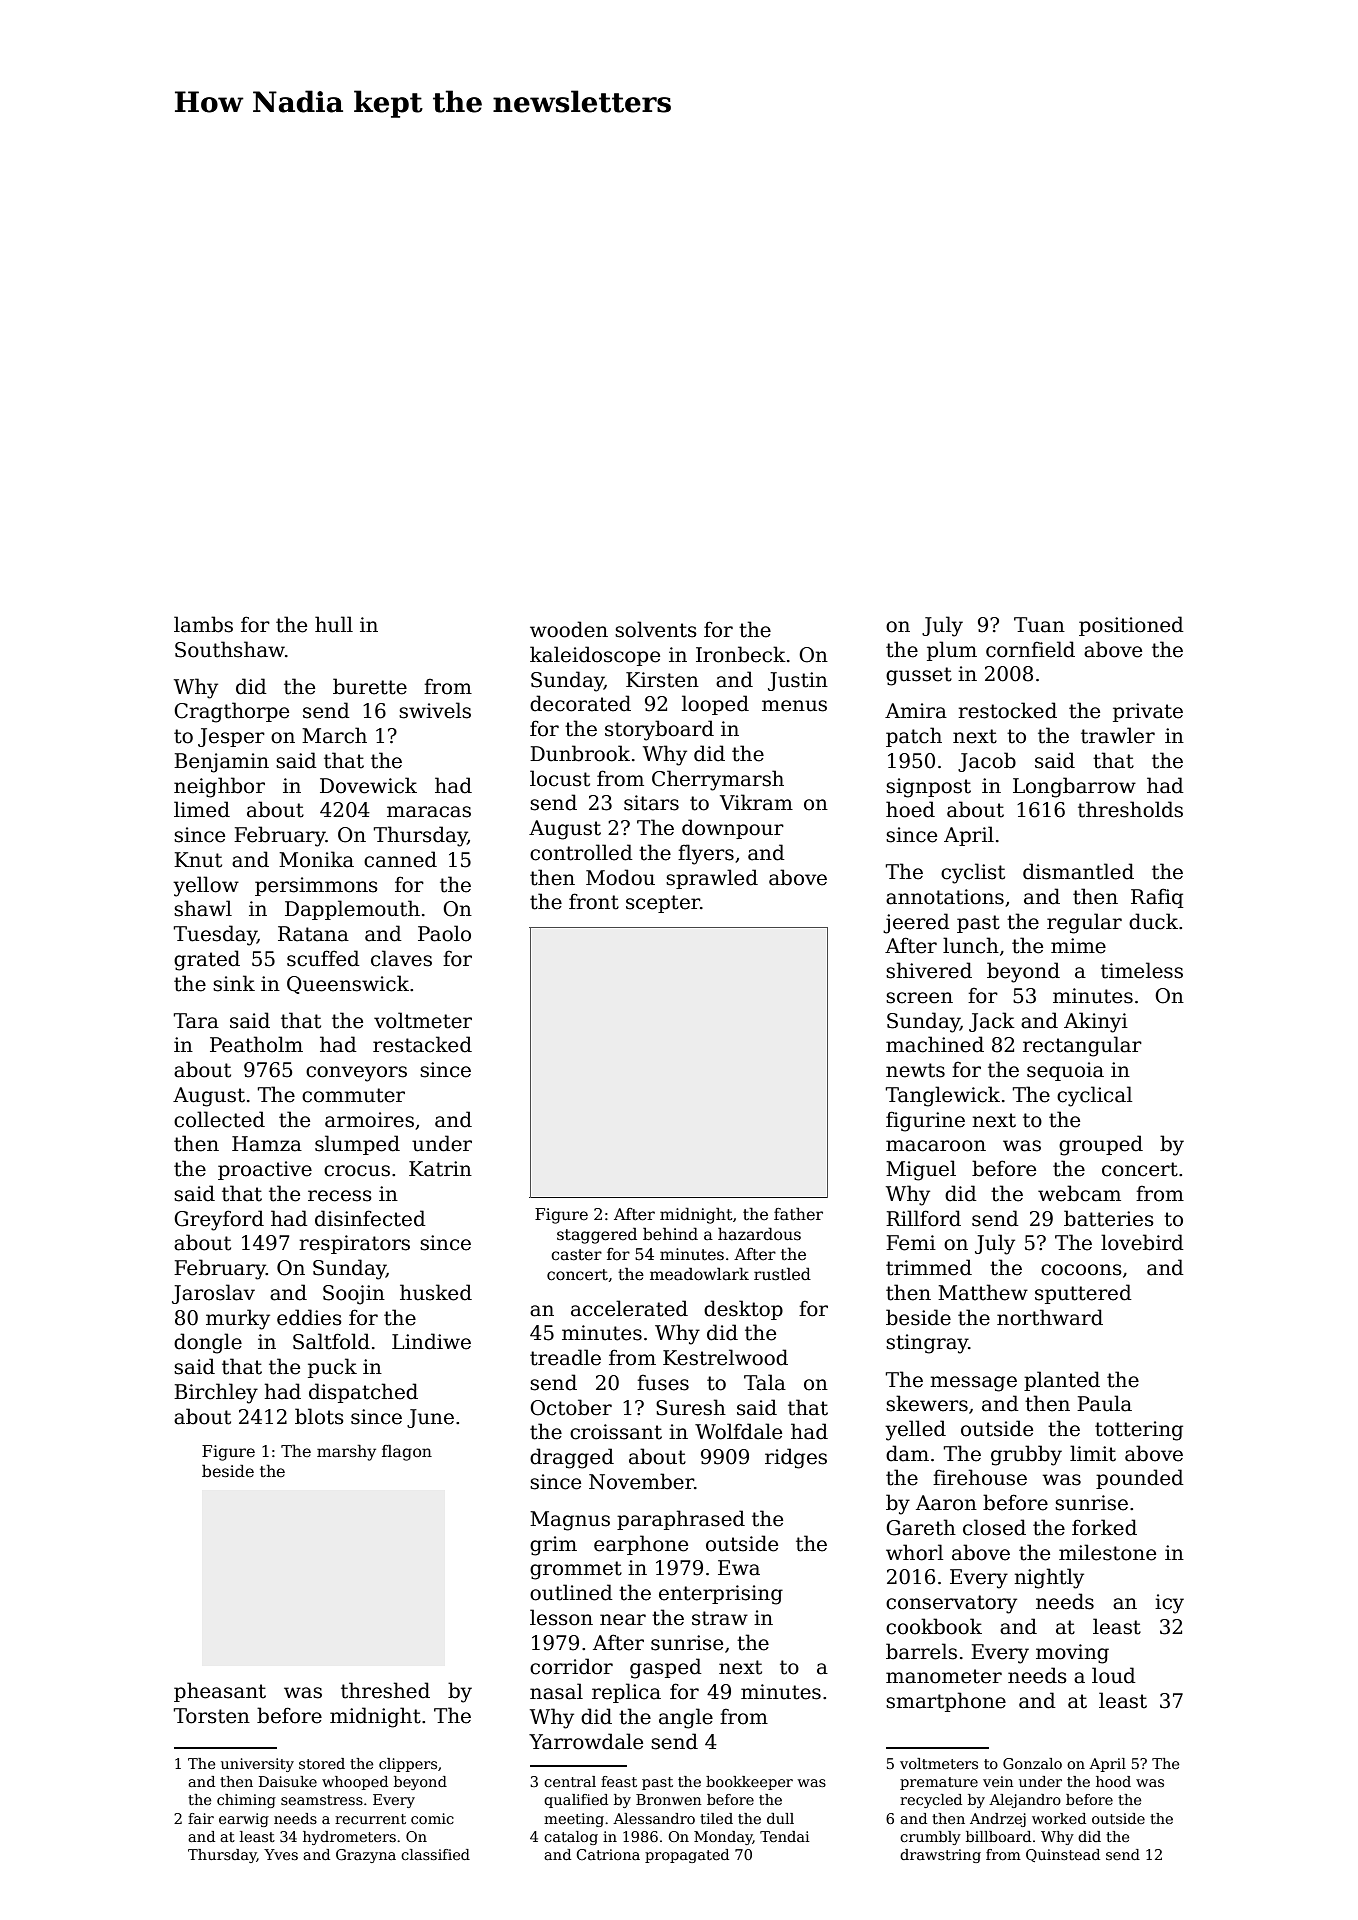  I want to click on threshed, so click(385, 1690).
